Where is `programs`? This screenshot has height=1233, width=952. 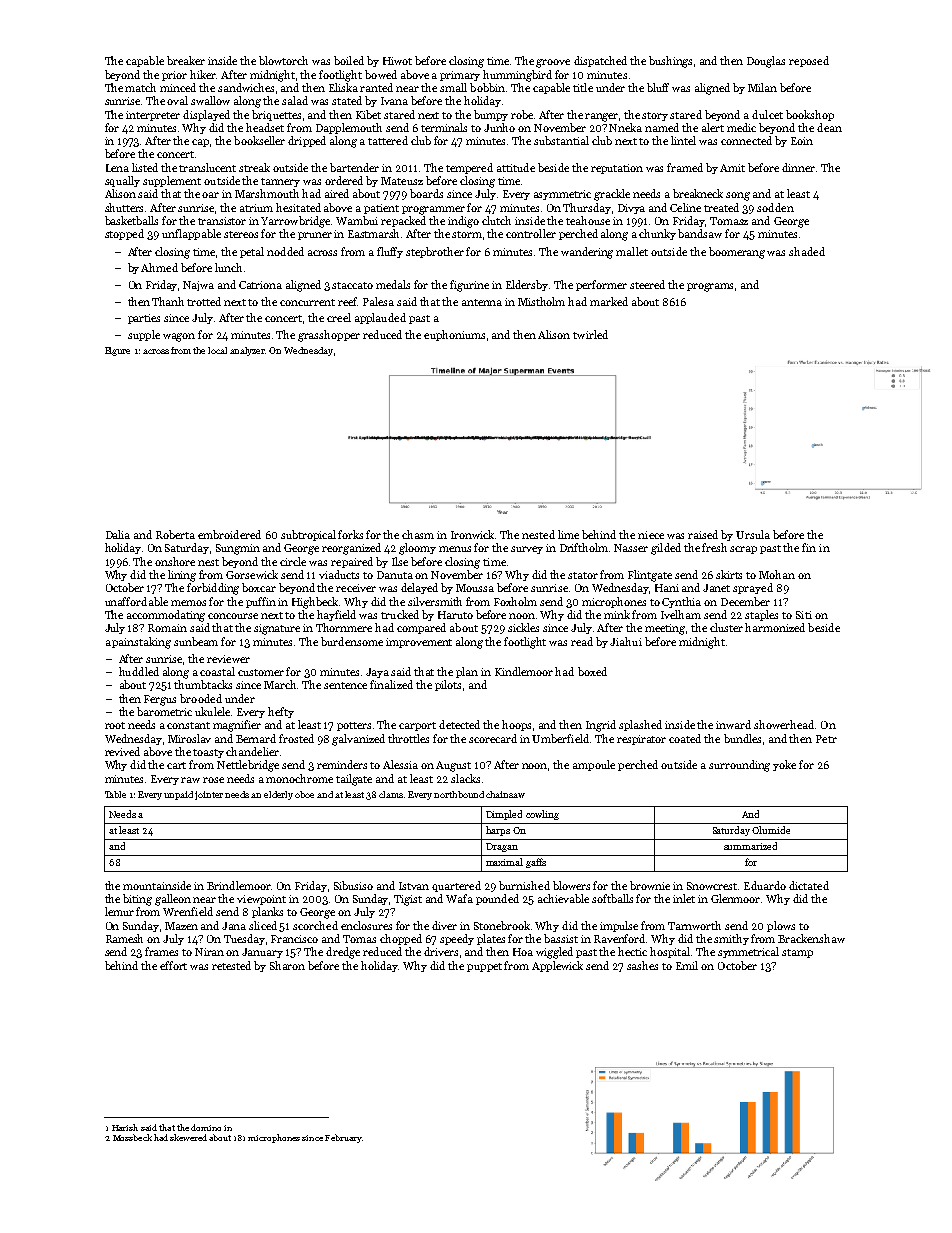 programs is located at coordinates (710, 287).
